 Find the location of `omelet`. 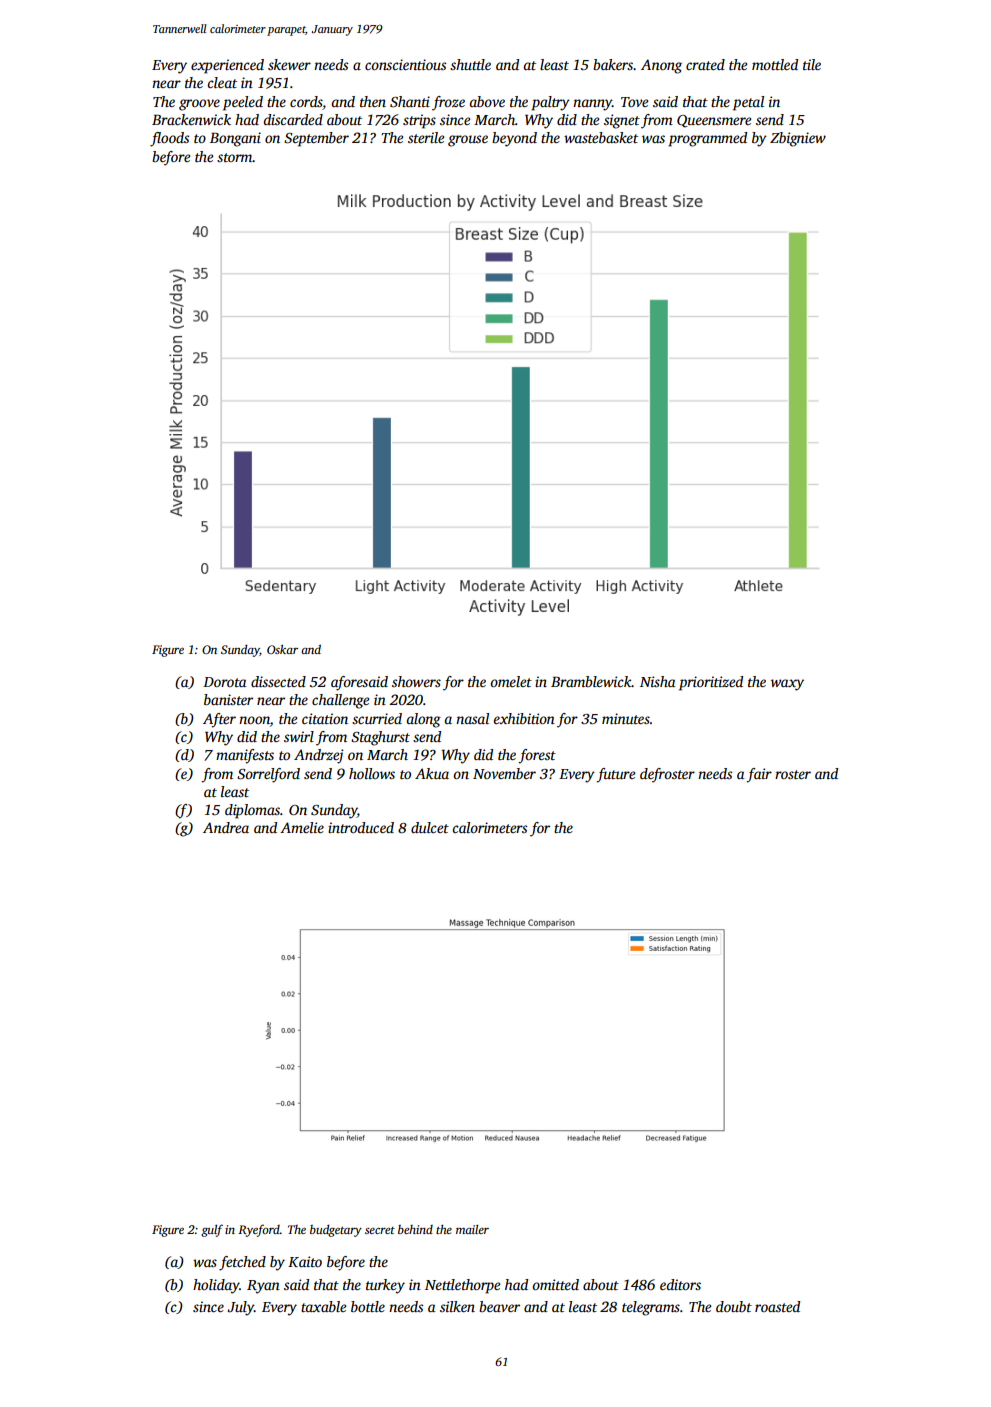

omelet is located at coordinates (511, 681).
